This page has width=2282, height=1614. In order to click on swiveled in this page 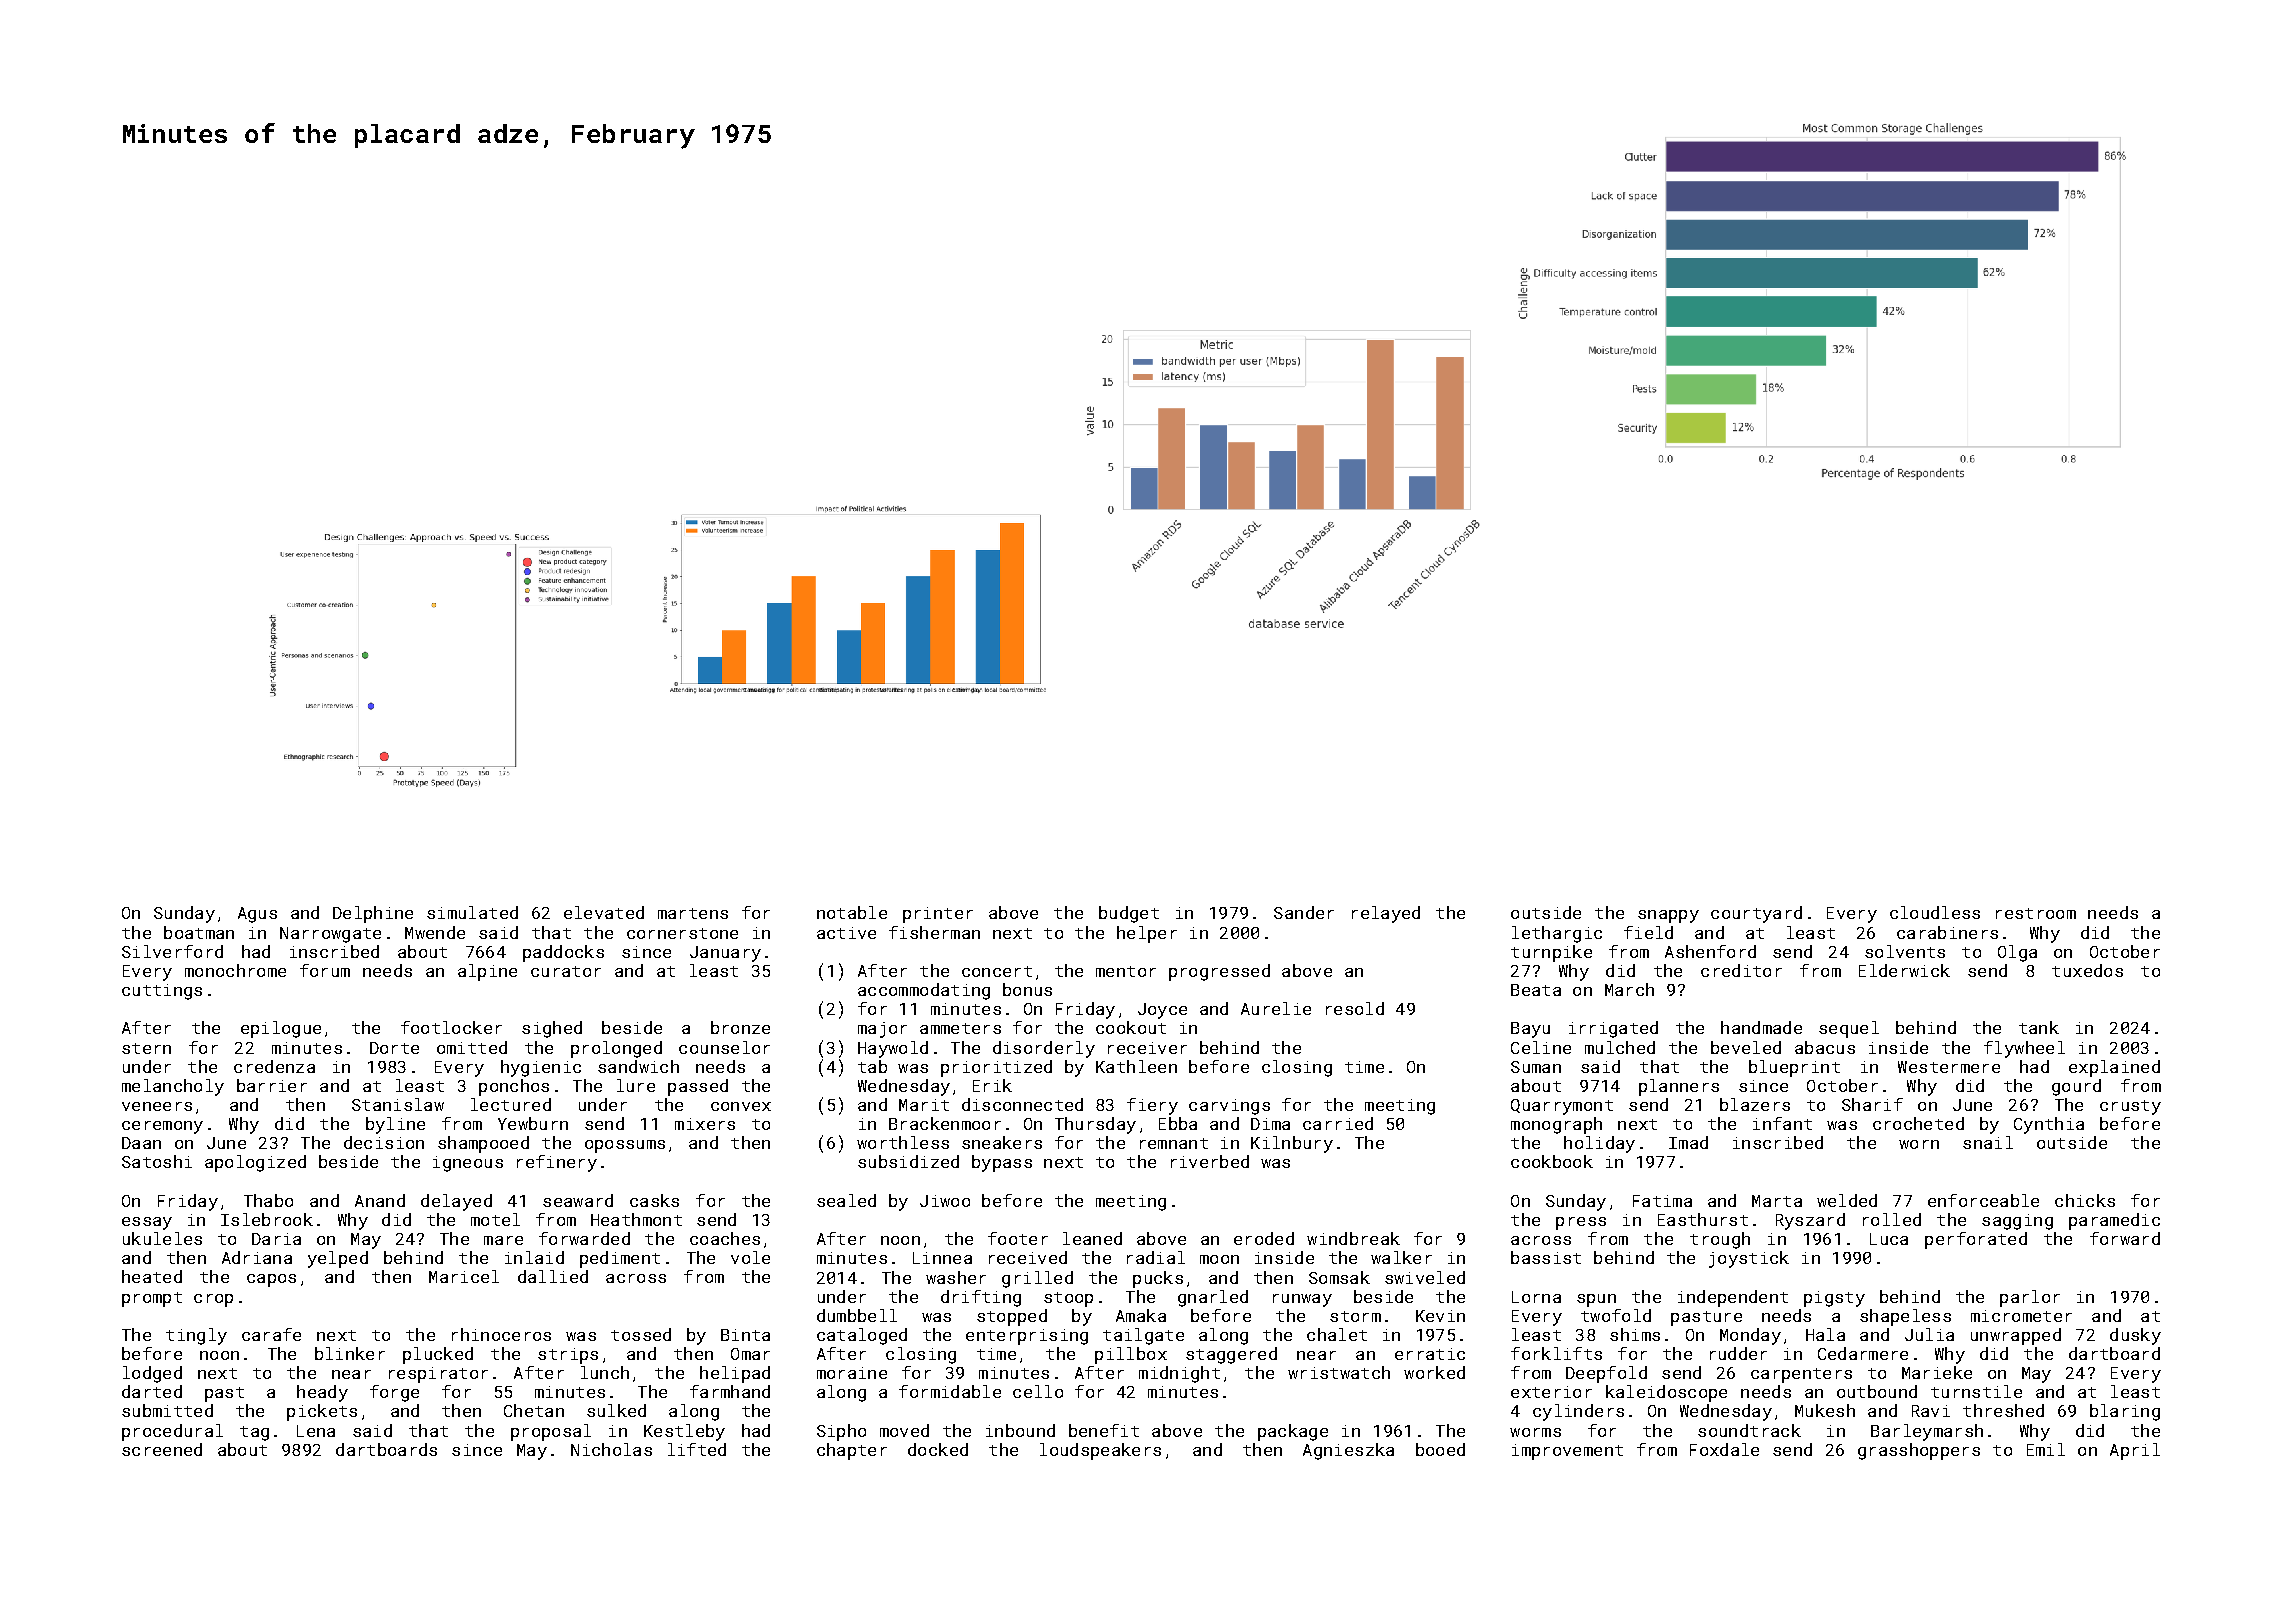, I will do `click(1425, 1277)`.
